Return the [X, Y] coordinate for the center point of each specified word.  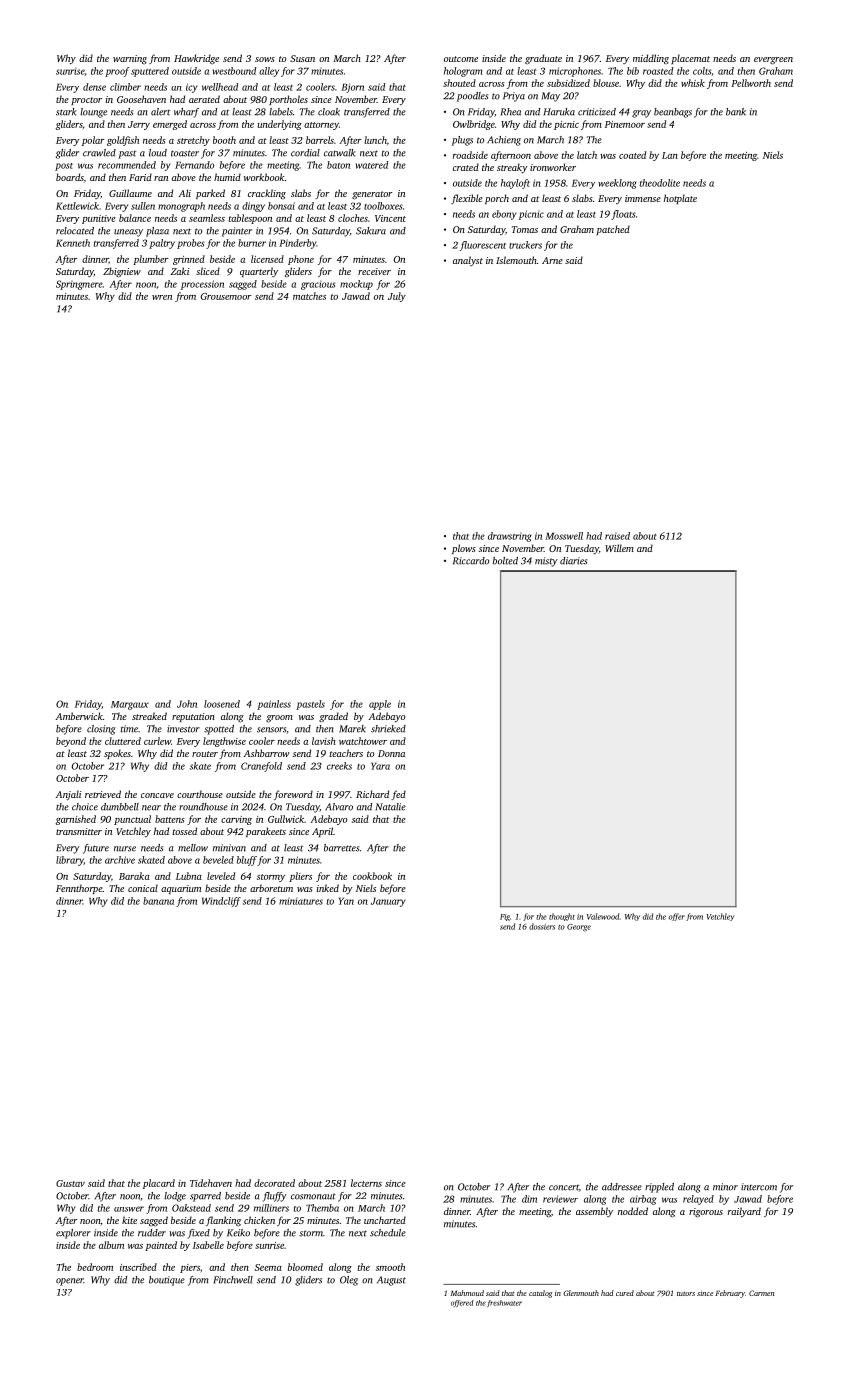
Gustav [70, 1183]
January [388, 902]
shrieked [388, 729]
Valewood [603, 916]
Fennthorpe [79, 889]
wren [162, 297]
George [579, 928]
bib [633, 71]
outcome [461, 59]
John [187, 704]
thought [562, 917]
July [397, 297]
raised [617, 536]
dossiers [542, 926]
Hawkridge [196, 59]
